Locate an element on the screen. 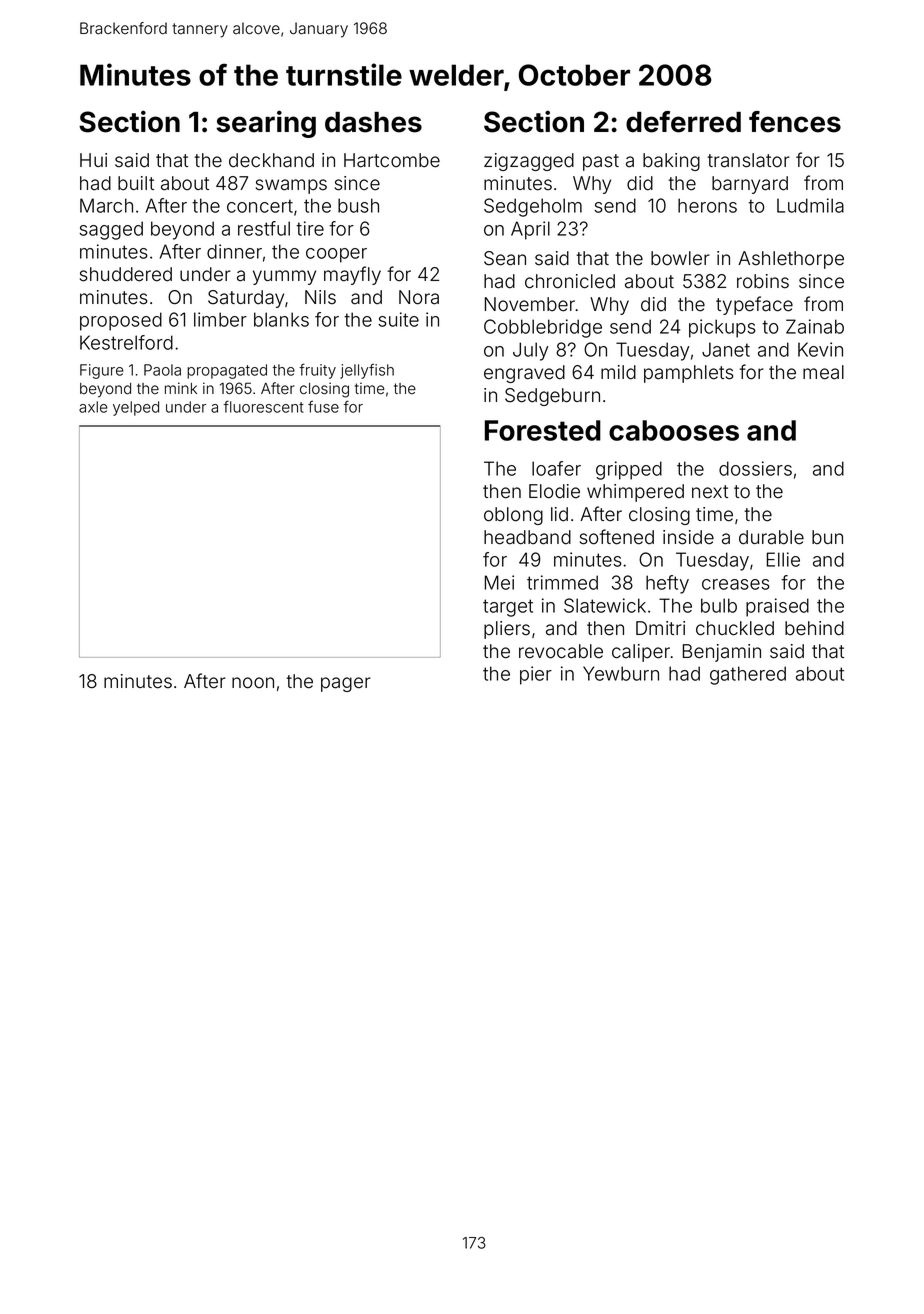  noon is located at coordinates (253, 683).
